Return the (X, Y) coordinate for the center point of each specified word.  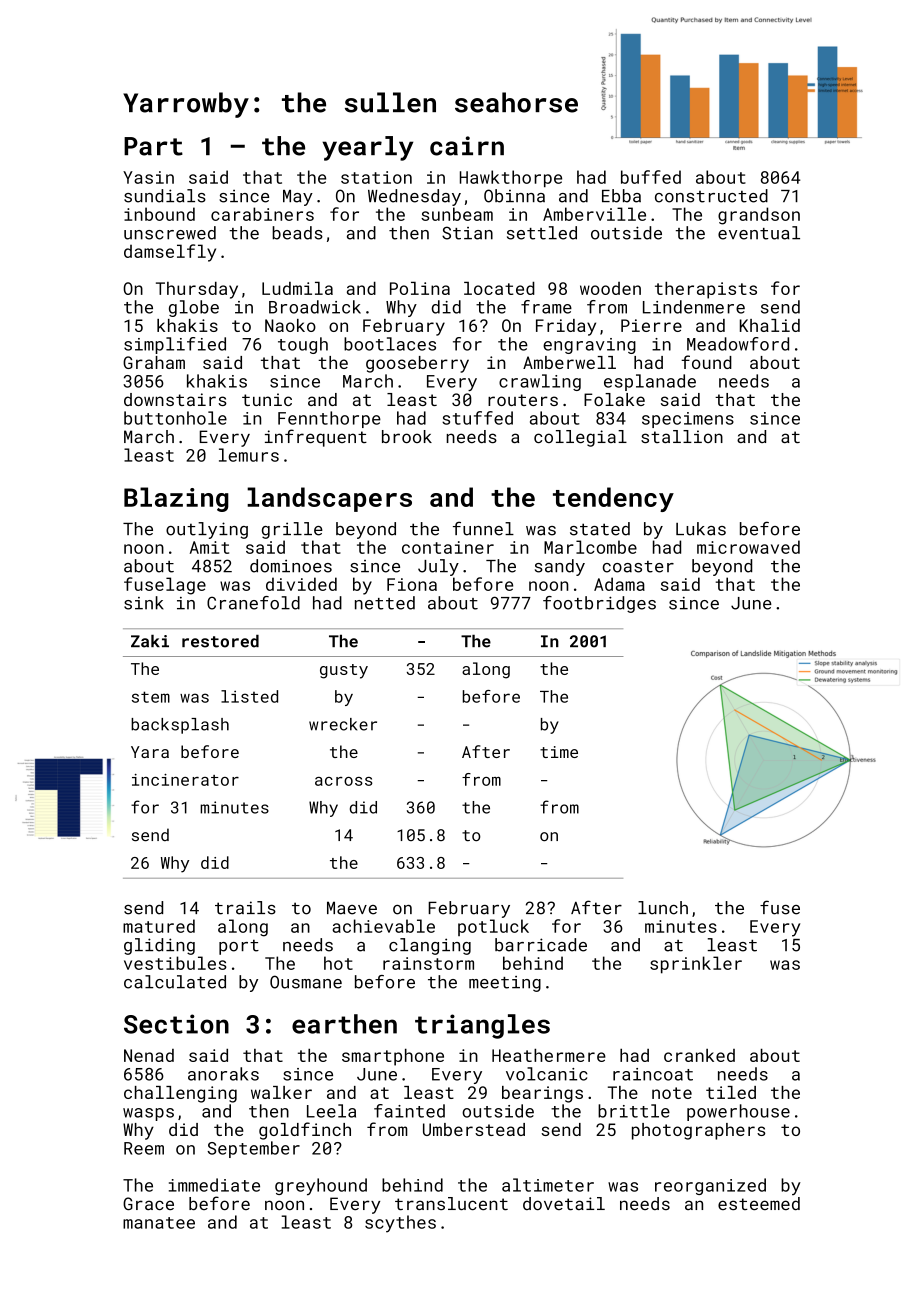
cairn (467, 146)
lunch (663, 908)
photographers (698, 1131)
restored (220, 641)
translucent (451, 1203)
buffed (651, 177)
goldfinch (305, 1131)
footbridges (599, 604)
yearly (367, 148)
